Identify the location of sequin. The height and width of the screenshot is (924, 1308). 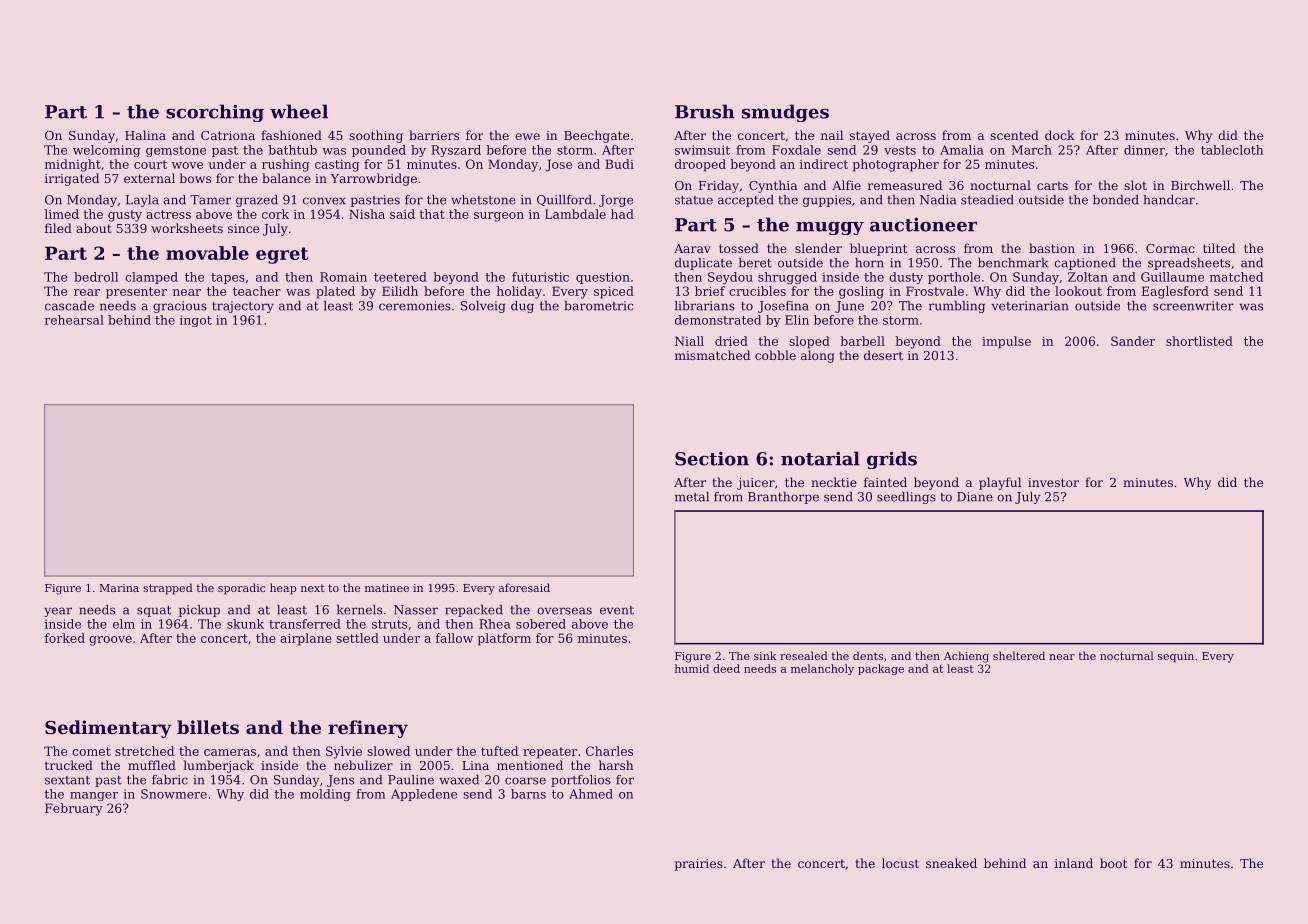
(1176, 657).
